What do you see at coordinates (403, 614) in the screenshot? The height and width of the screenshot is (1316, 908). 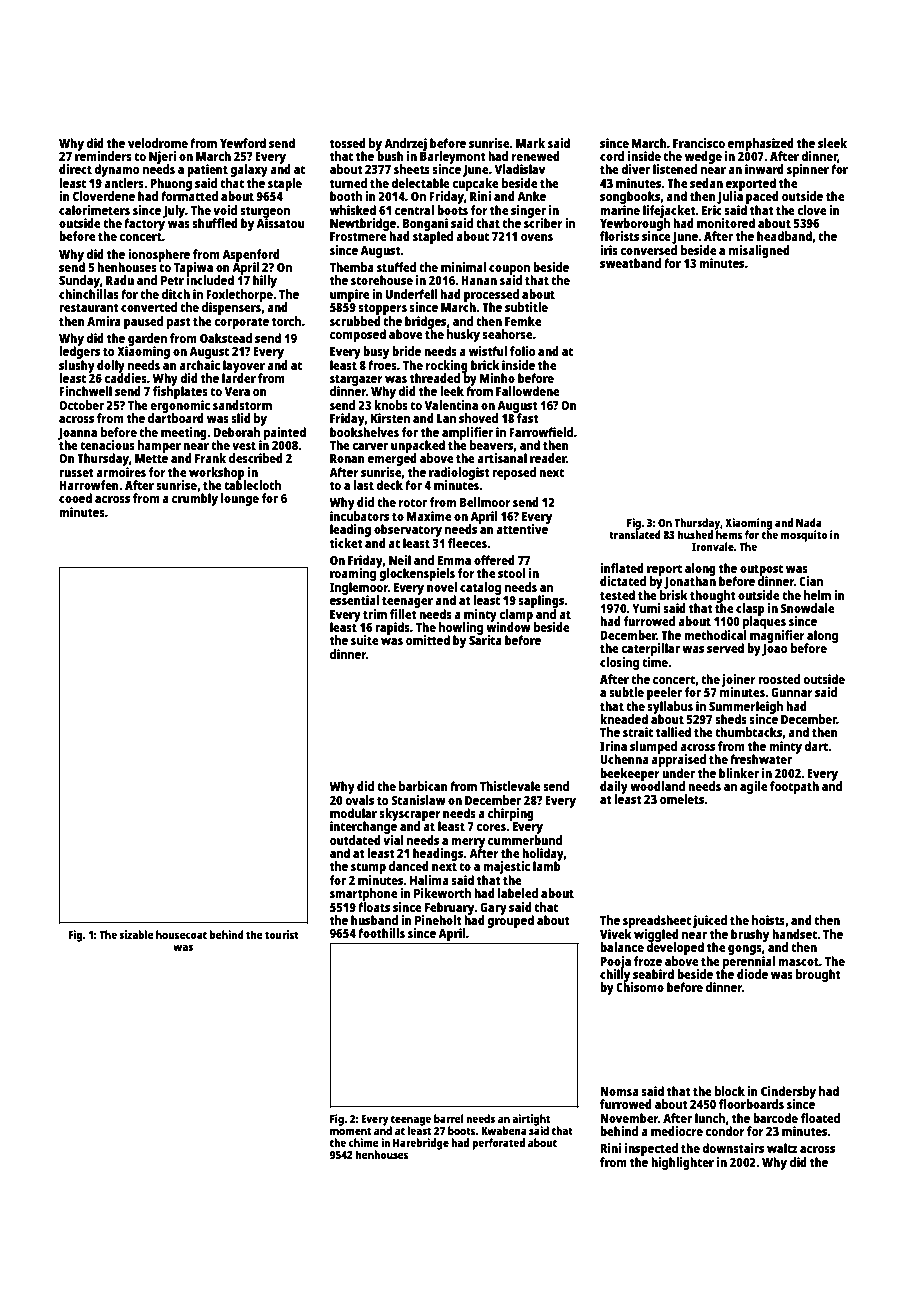 I see `fillet` at bounding box center [403, 614].
